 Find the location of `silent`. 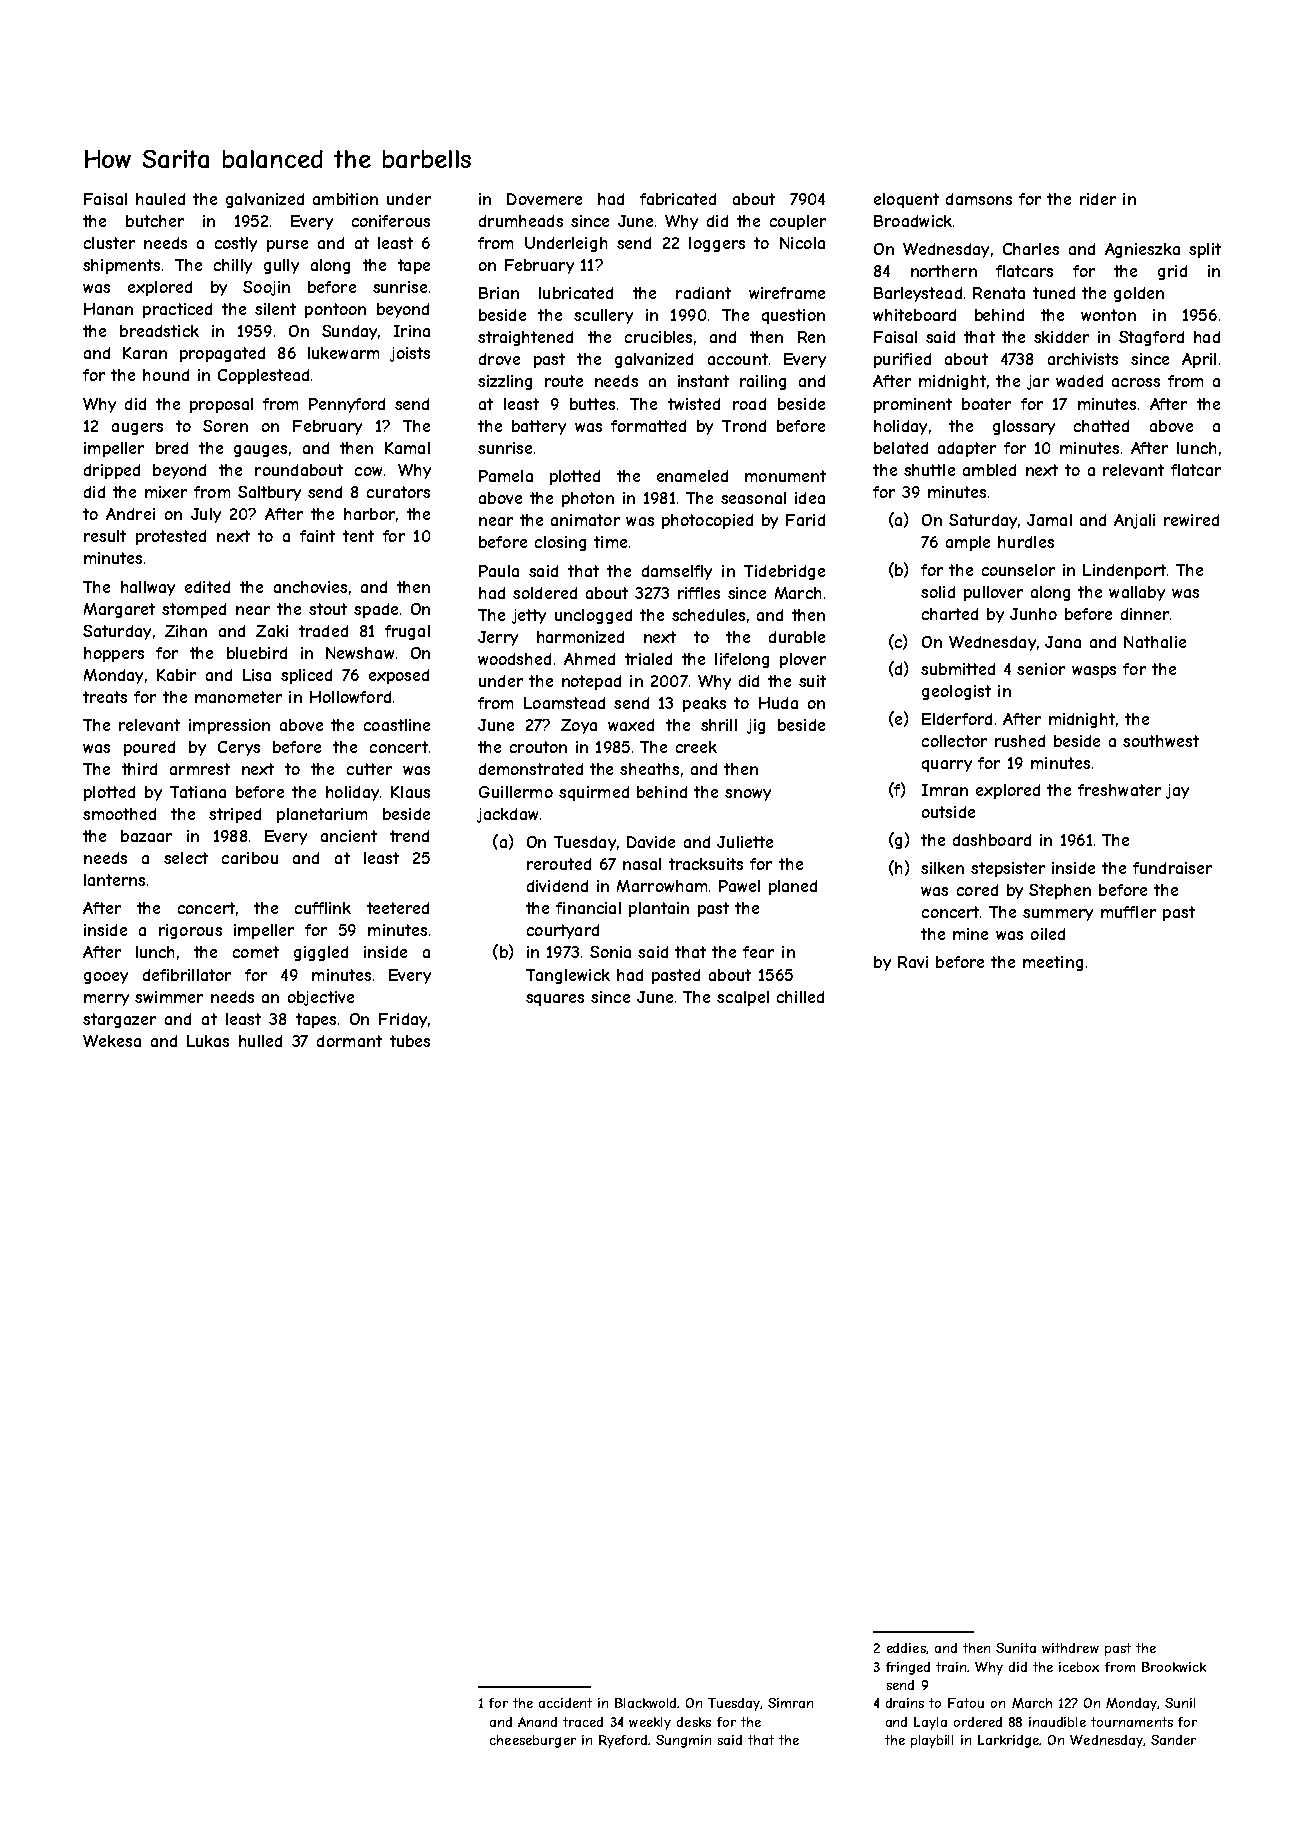

silent is located at coordinates (275, 309).
